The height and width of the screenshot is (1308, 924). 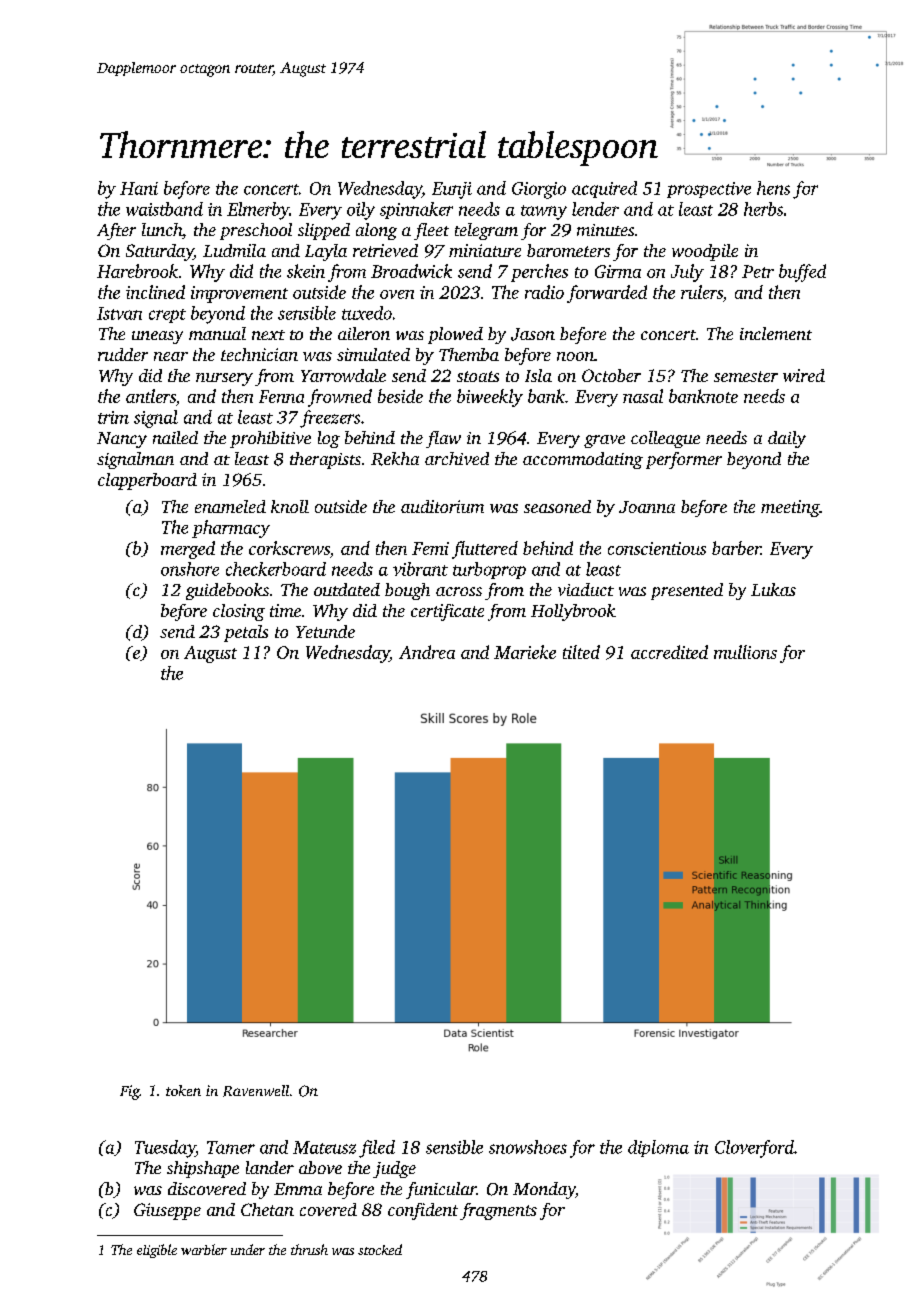 What do you see at coordinates (361, 211) in the screenshot?
I see `oily` at bounding box center [361, 211].
